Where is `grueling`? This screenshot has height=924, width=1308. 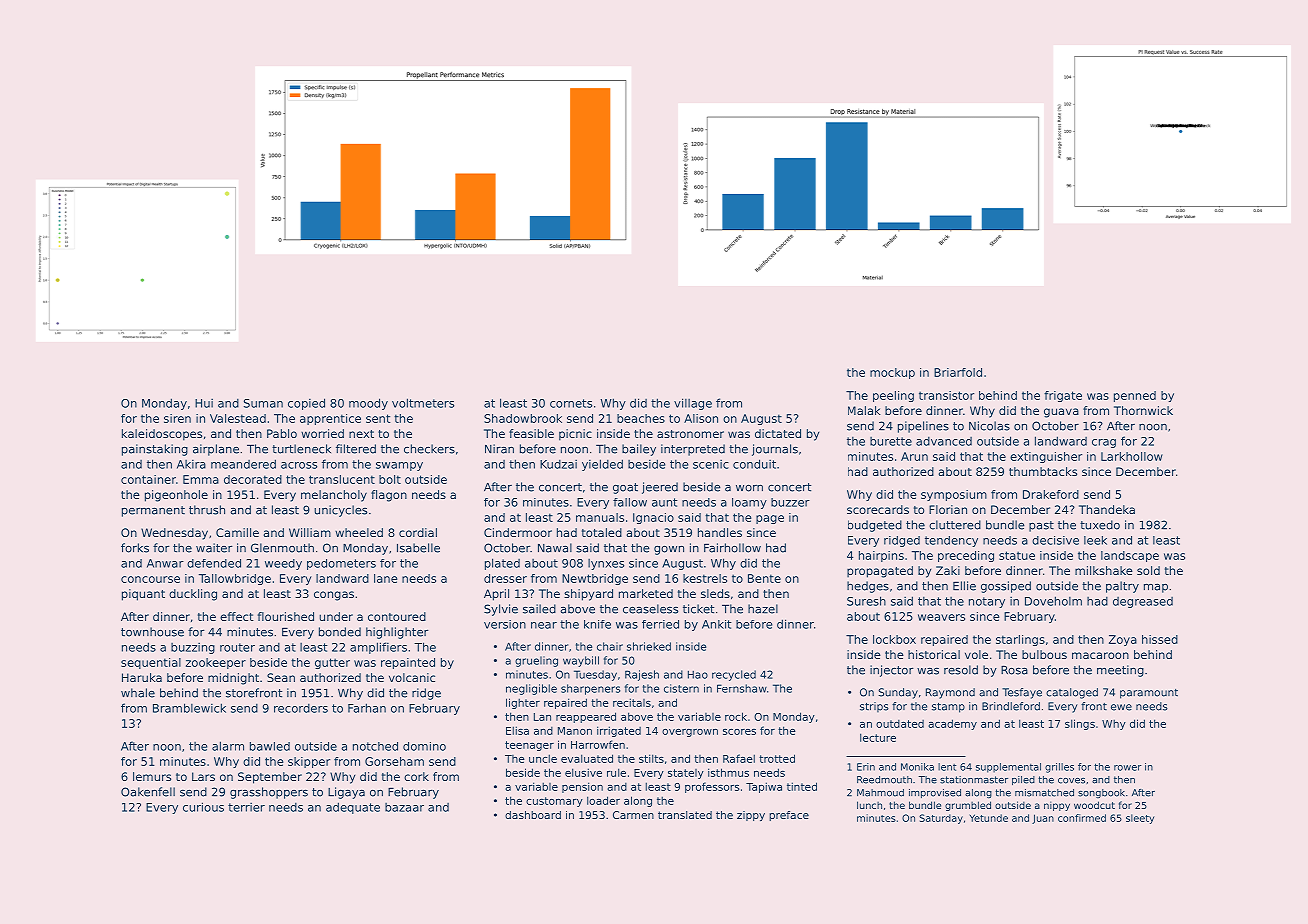 grueling is located at coordinates (536, 661).
